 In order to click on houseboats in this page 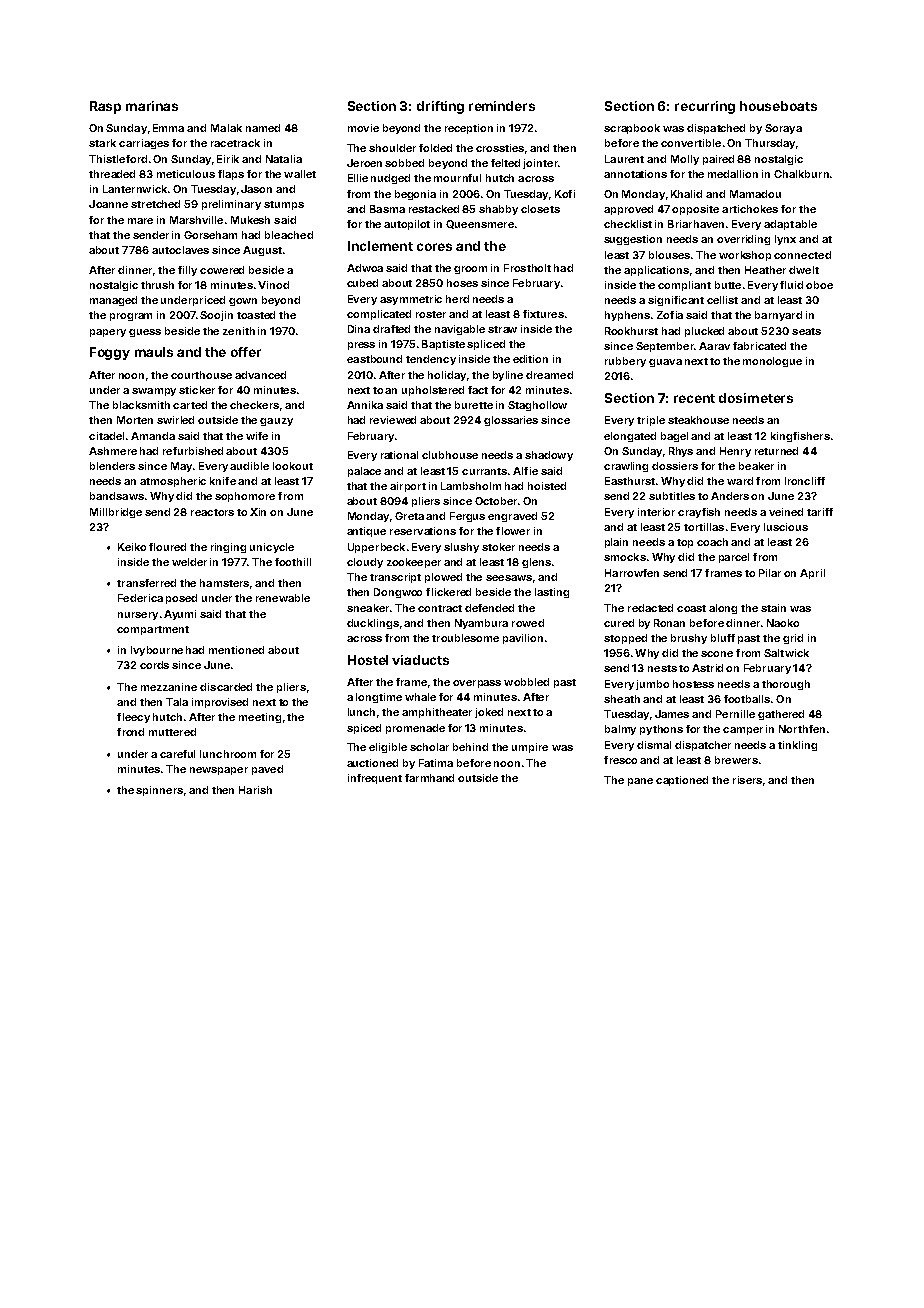, I will do `click(778, 106)`.
